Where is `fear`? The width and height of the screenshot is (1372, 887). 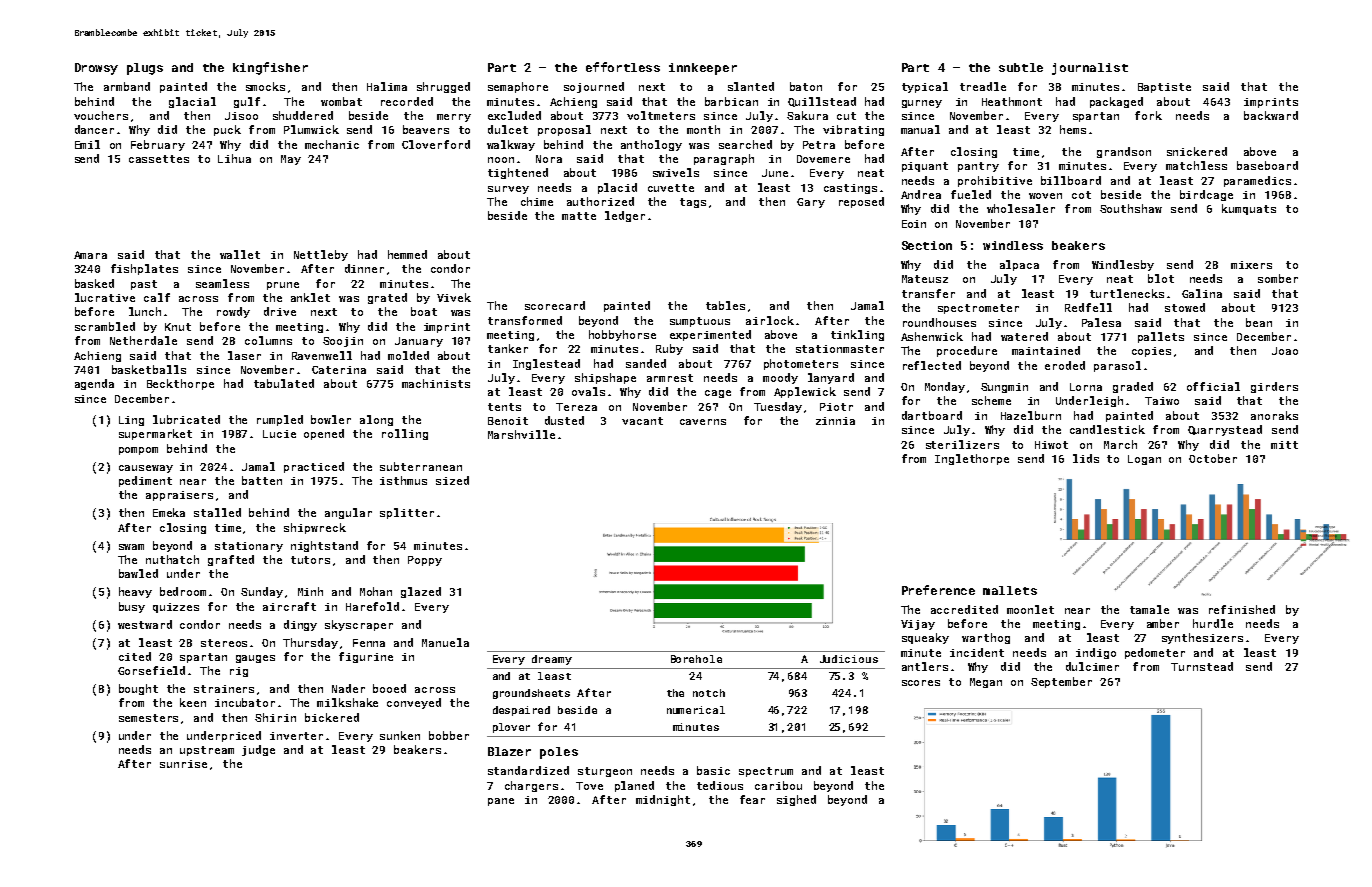
fear is located at coordinates (752, 799).
